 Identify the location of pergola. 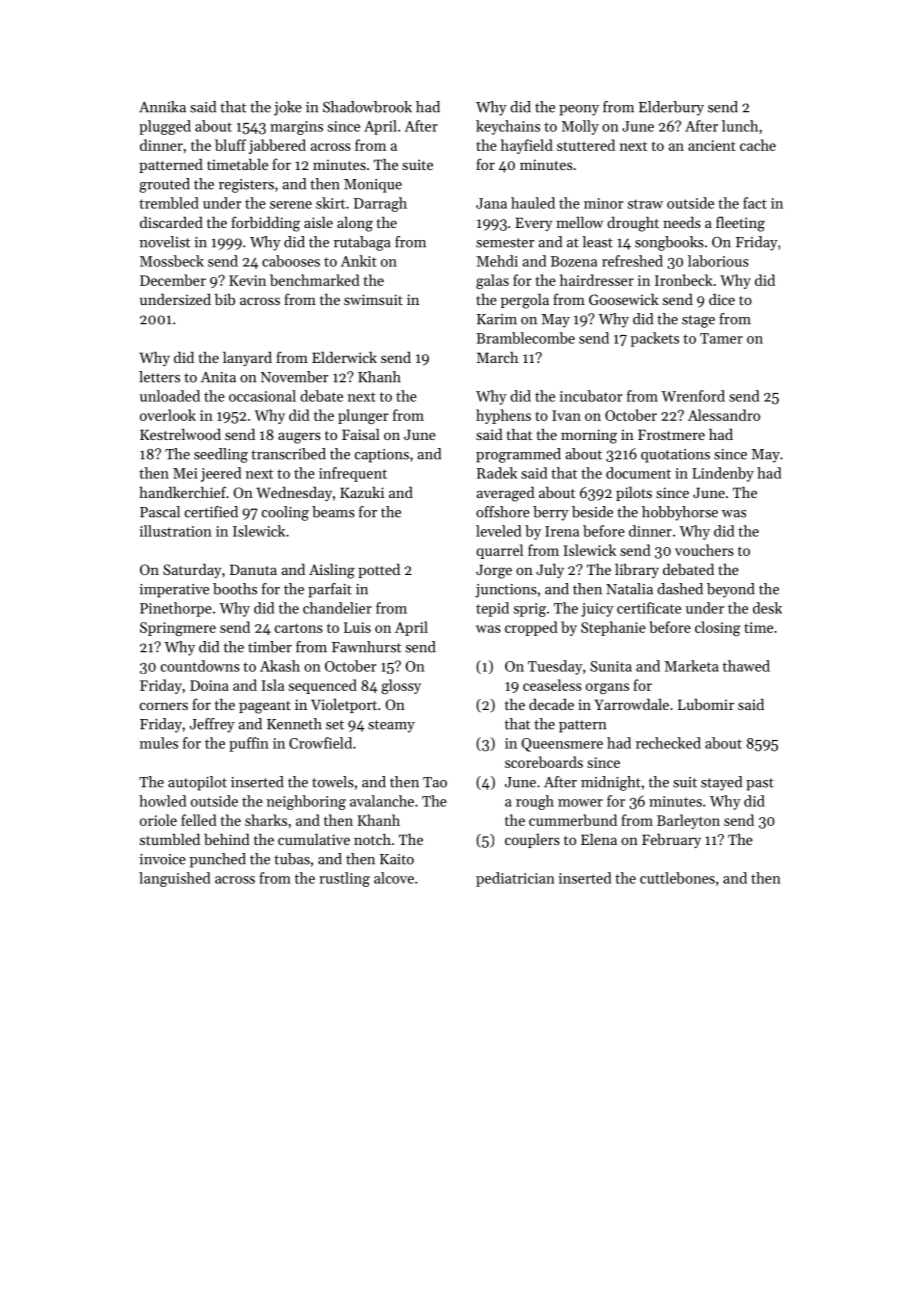
(525, 301).
